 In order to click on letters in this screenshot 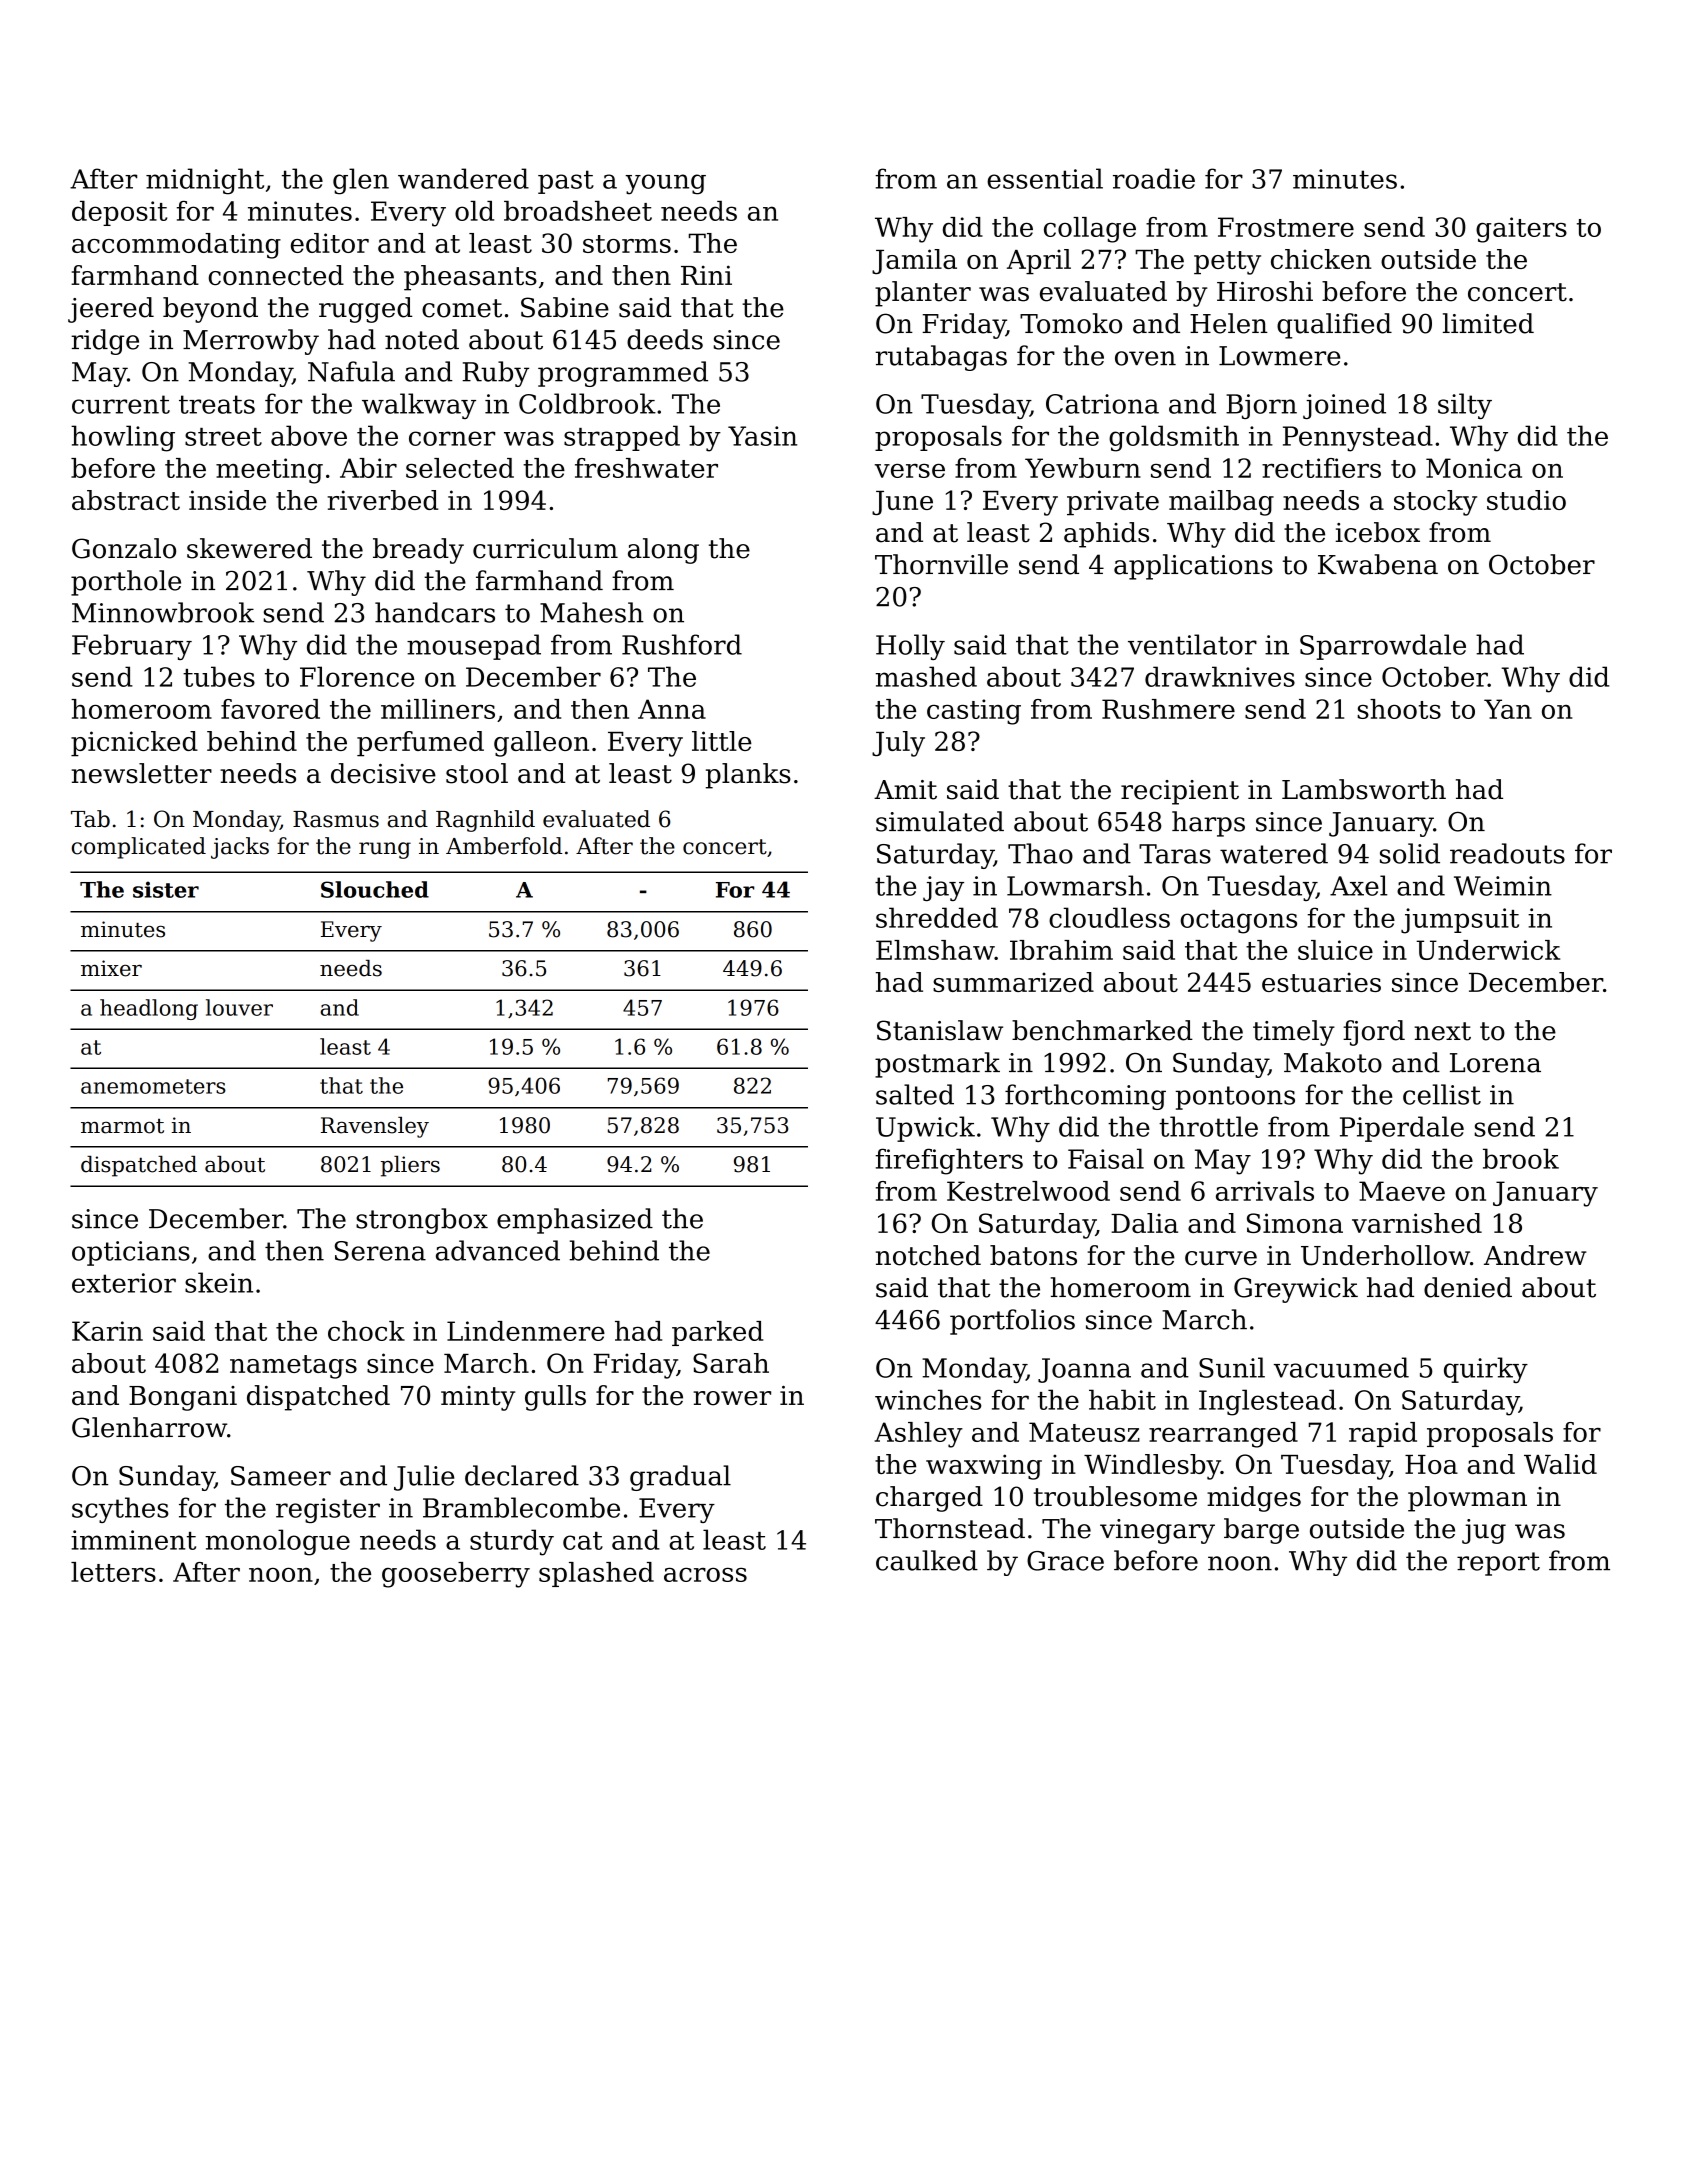, I will do `click(113, 1572)`.
